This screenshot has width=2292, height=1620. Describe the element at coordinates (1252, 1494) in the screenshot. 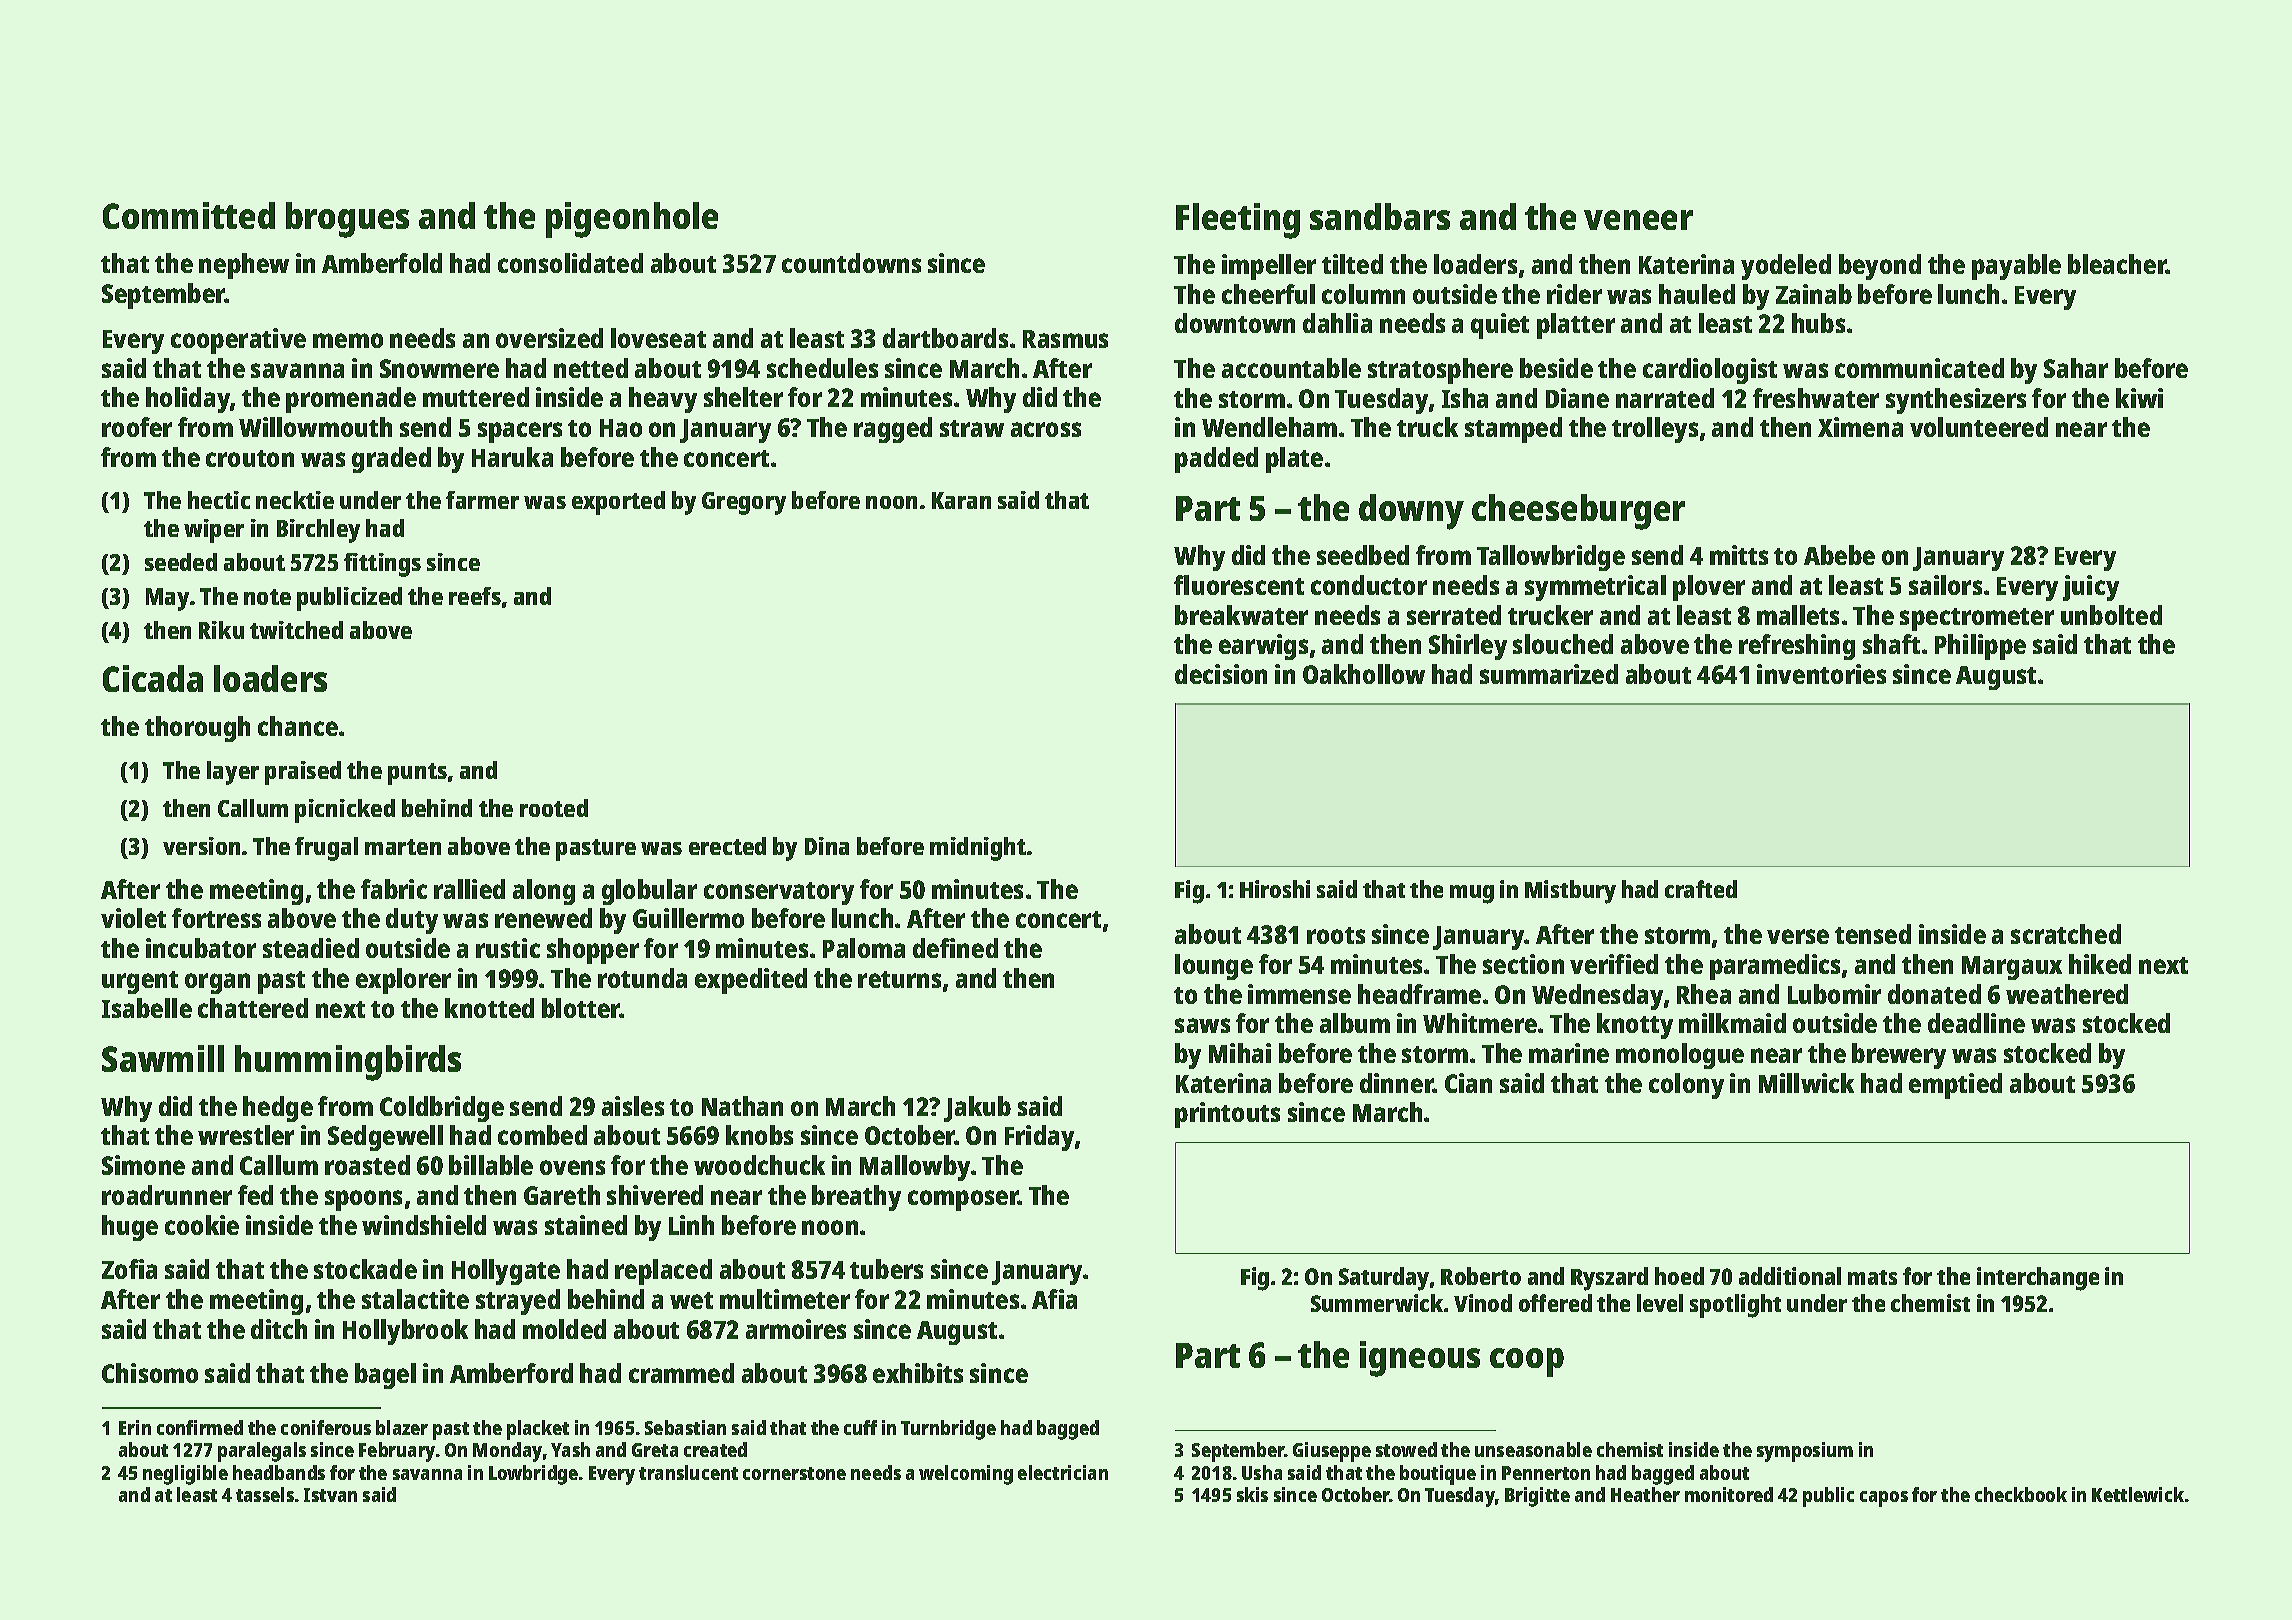

I see `skis` at that location.
